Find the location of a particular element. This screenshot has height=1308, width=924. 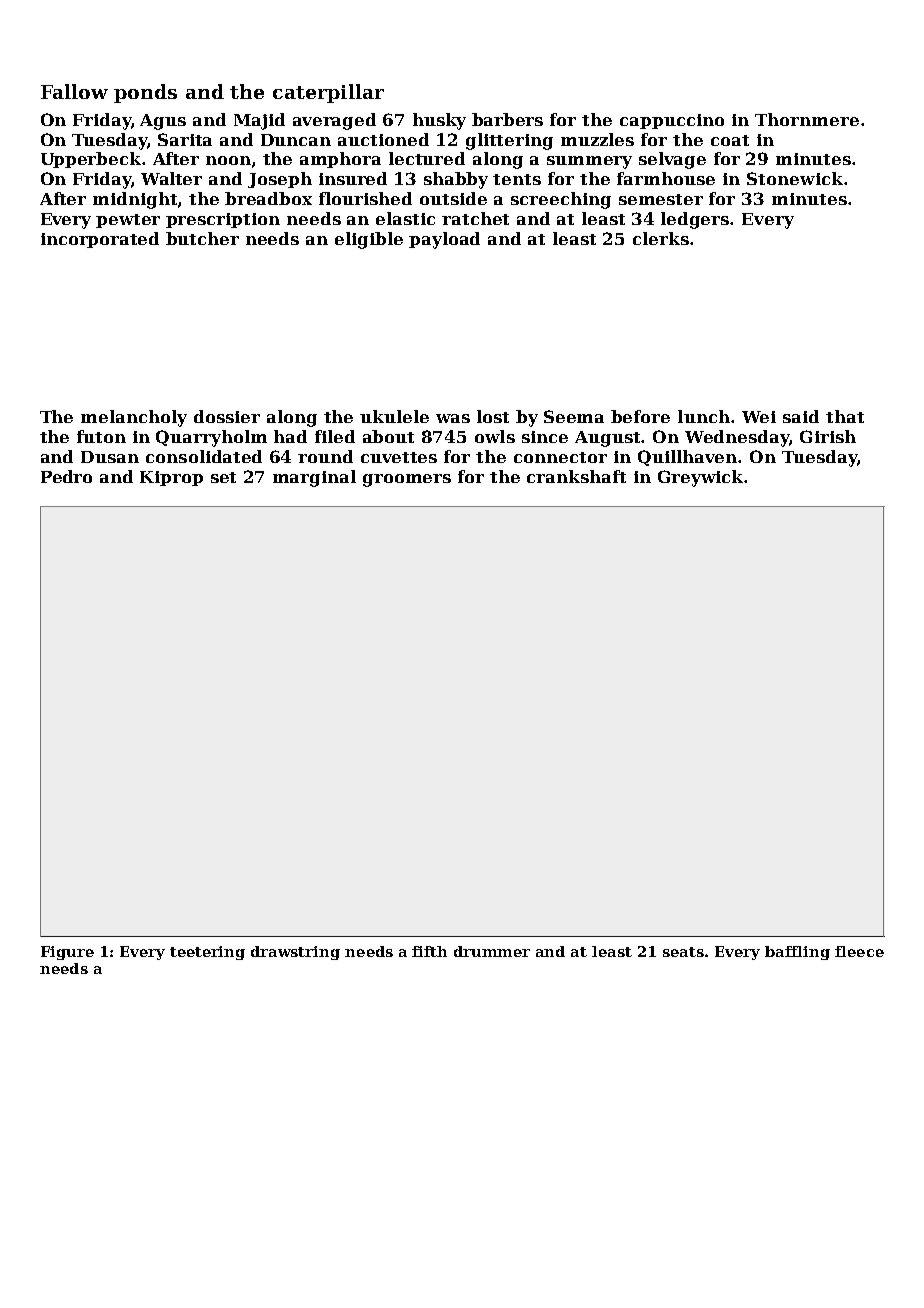

Pedro is located at coordinates (66, 476).
